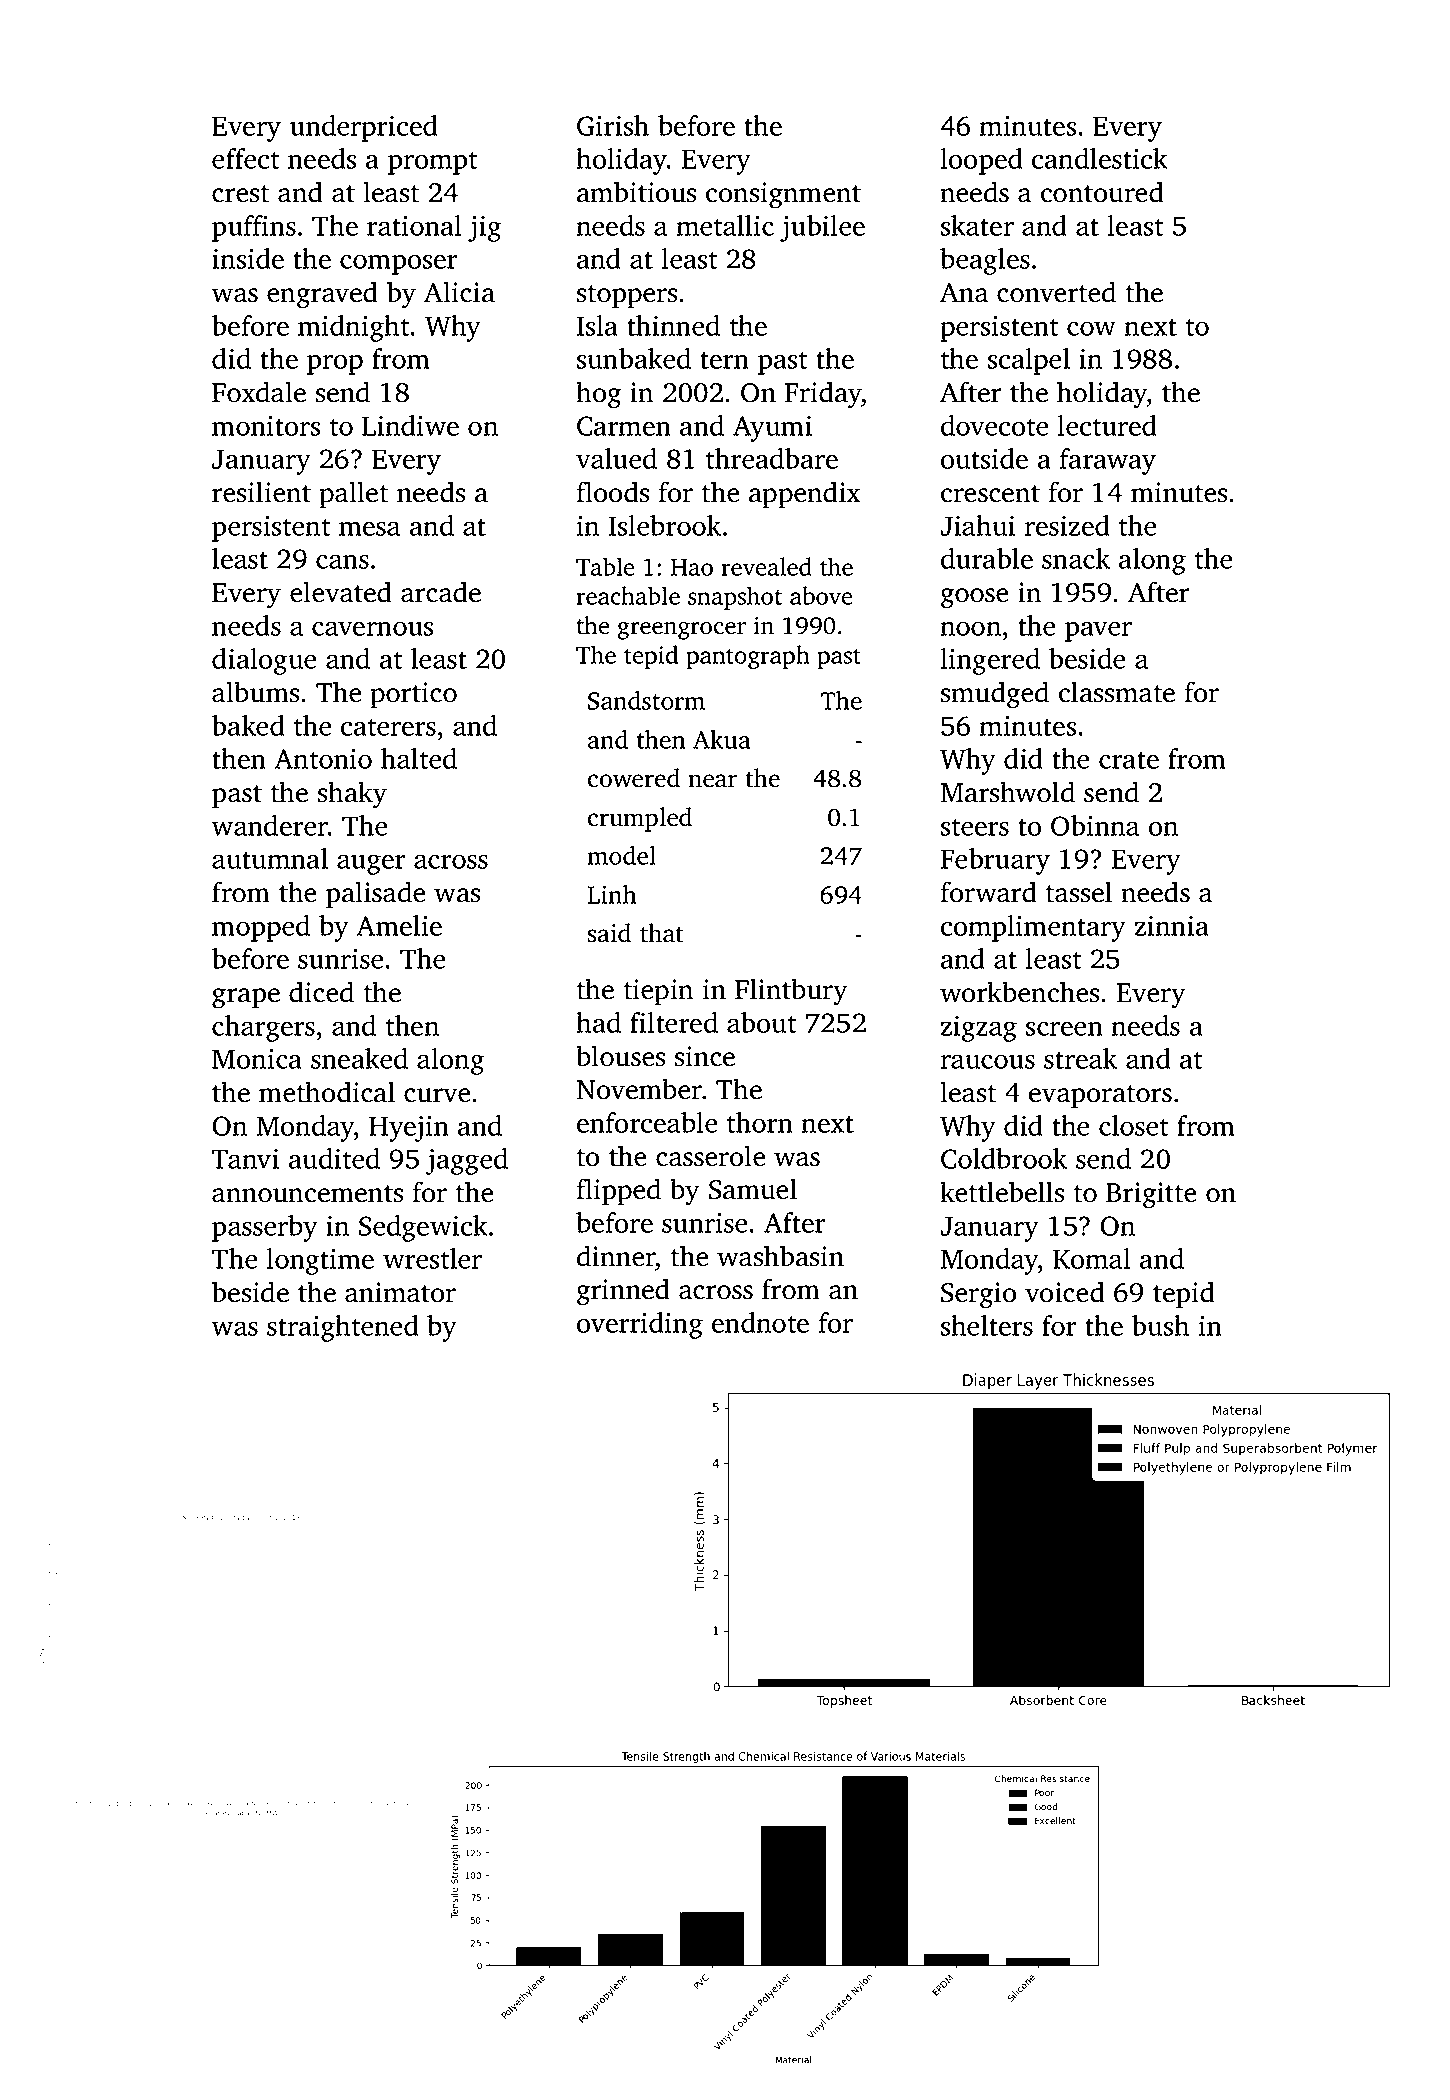 Image resolution: width=1450 pixels, height=2100 pixels. Describe the element at coordinates (364, 128) in the image. I see `underpriced` at that location.
